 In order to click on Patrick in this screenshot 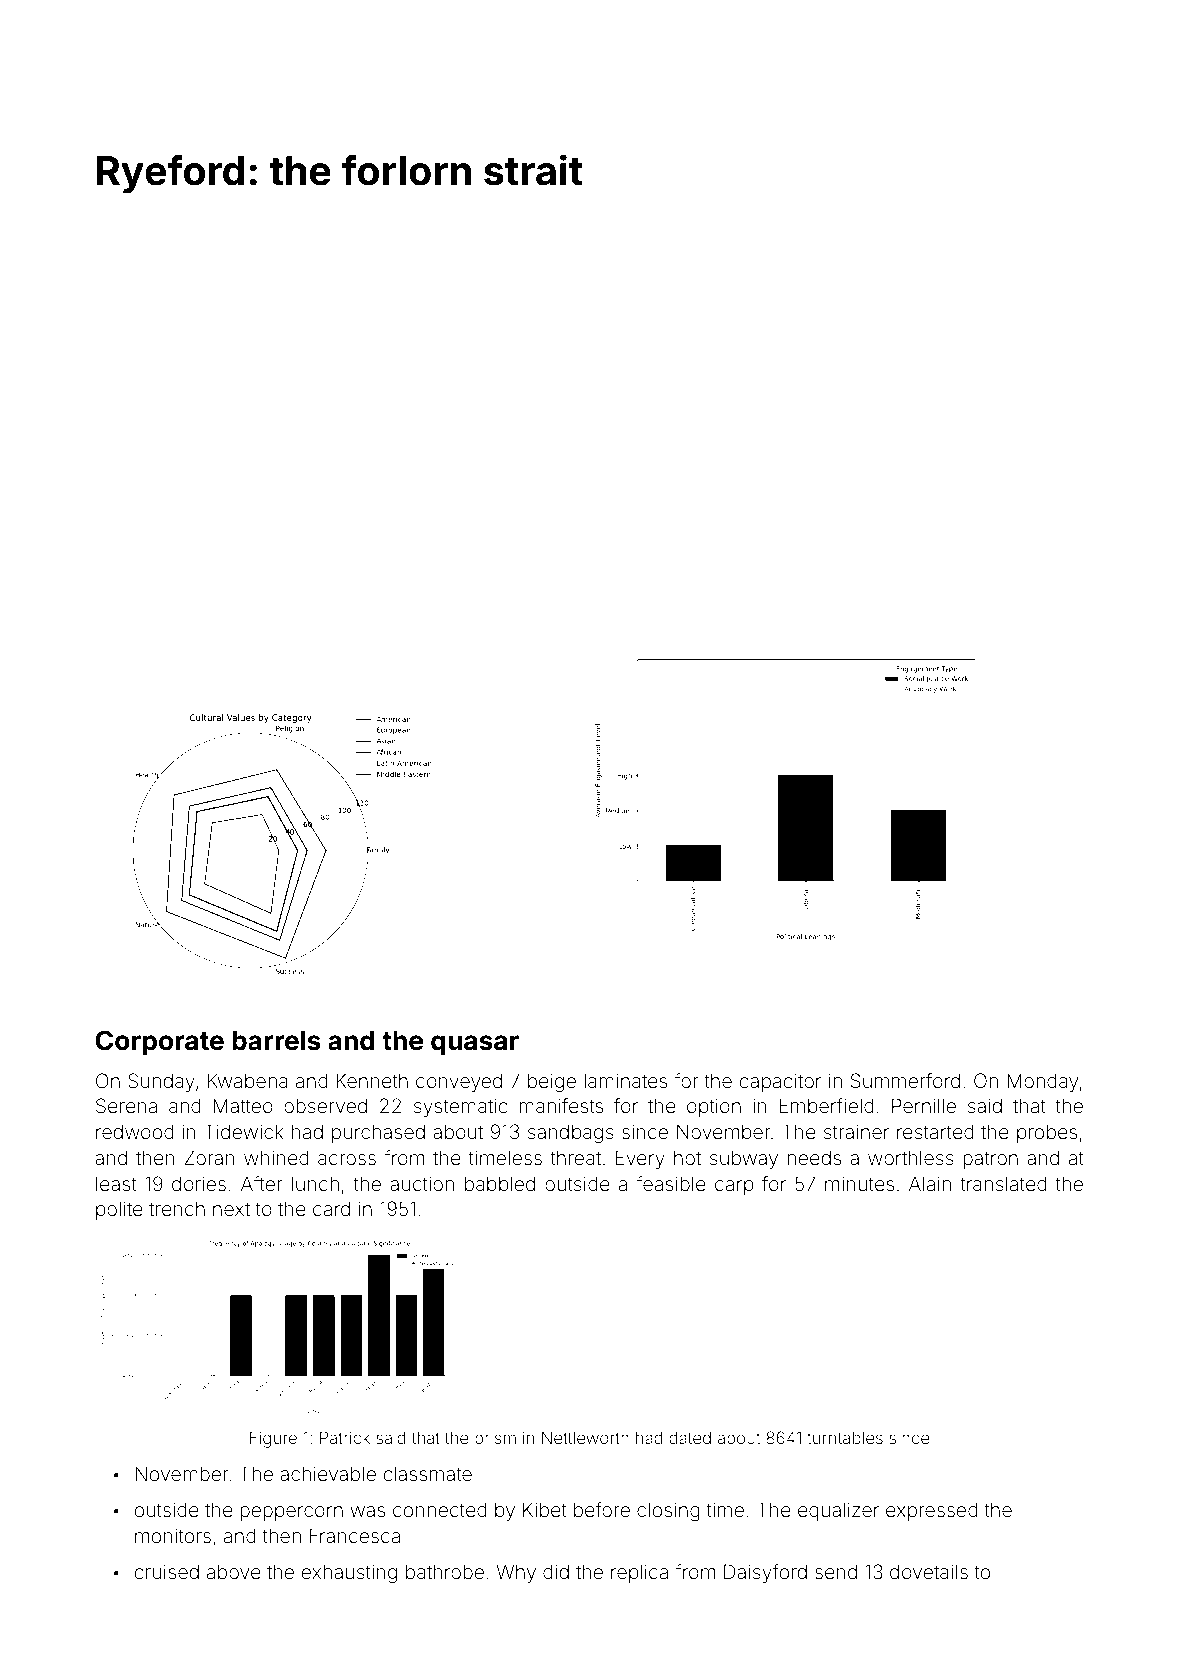, I will do `click(345, 1437)`.
